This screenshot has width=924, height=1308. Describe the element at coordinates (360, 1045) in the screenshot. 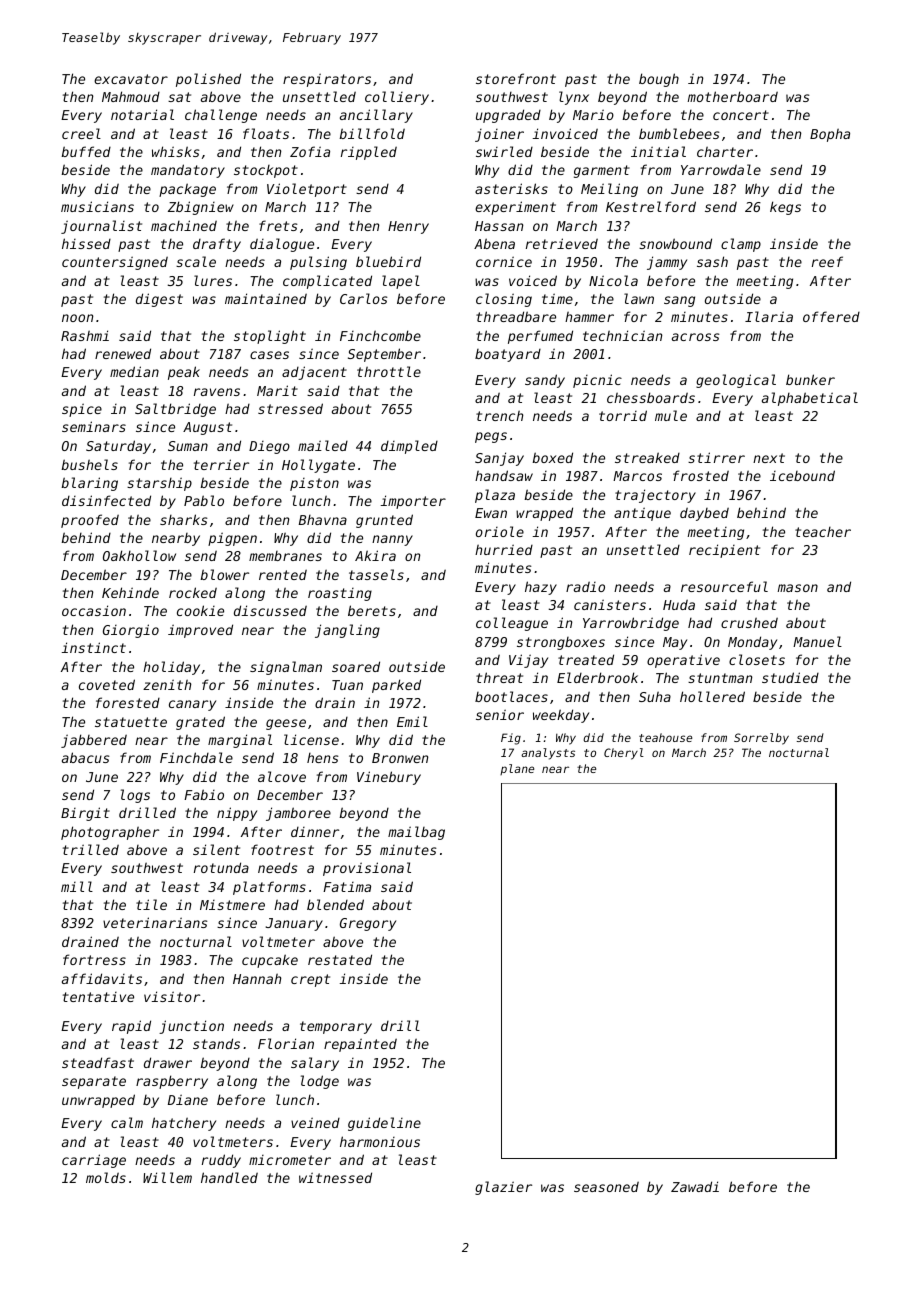

I see `repainted` at that location.
